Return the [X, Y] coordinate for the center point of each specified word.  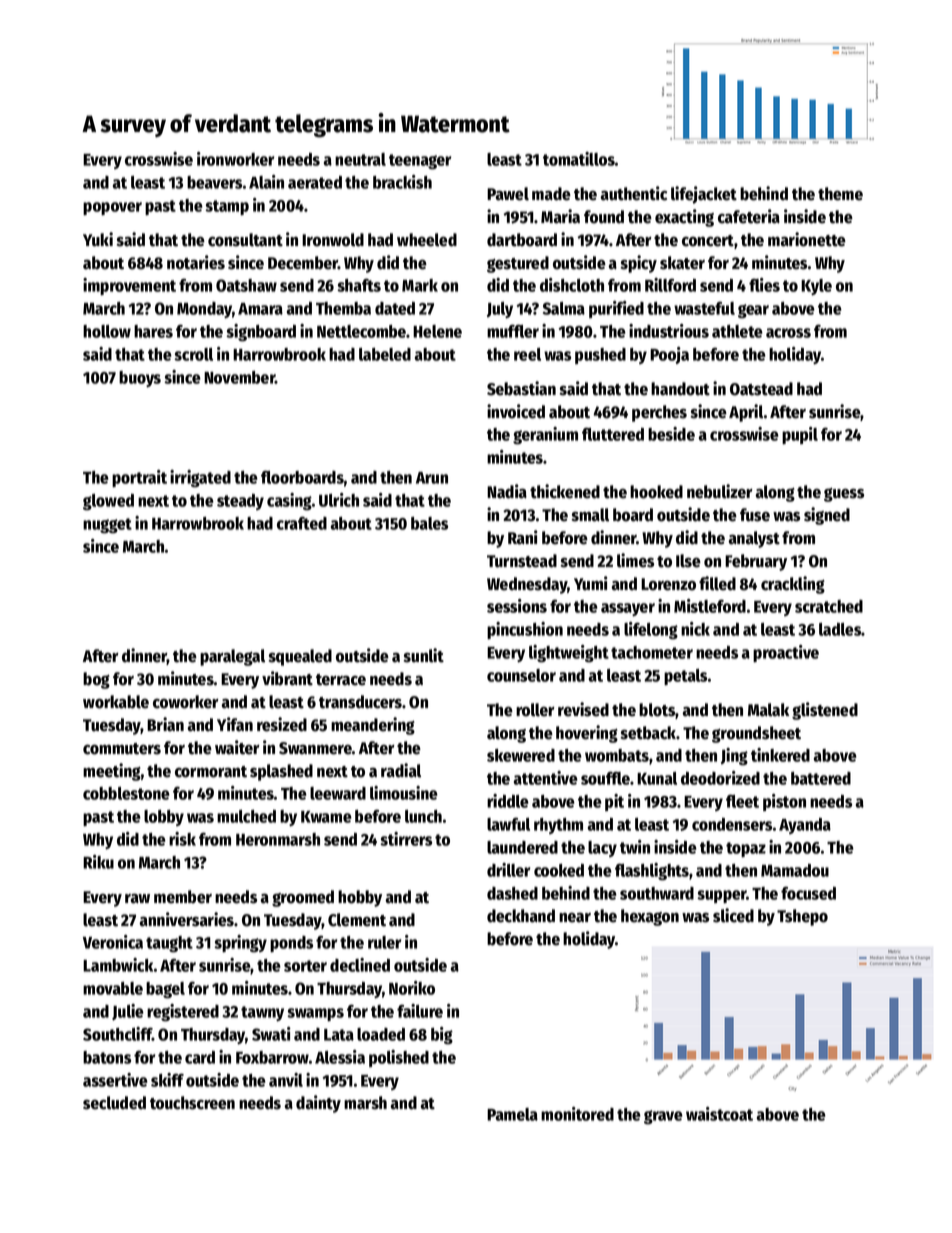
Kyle [816, 287]
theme [840, 194]
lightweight [569, 654]
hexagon [650, 917]
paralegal [232, 657]
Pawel [508, 194]
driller [508, 870]
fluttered [613, 434]
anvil [286, 1080]
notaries [196, 262]
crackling [793, 585]
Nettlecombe [361, 331]
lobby [164, 818]
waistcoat [719, 1114]
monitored [577, 1114]
